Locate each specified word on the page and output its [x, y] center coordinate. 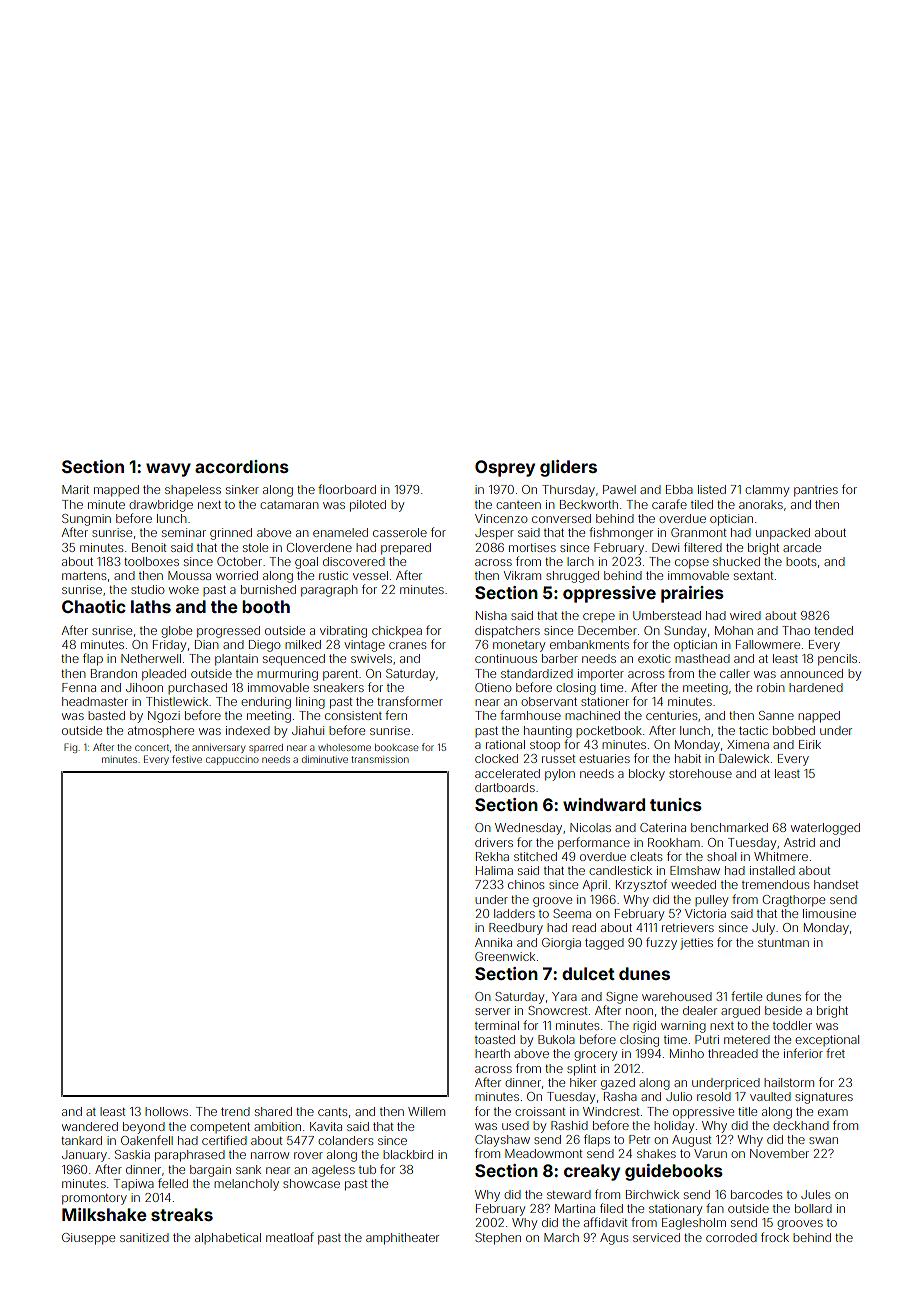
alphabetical [228, 1238]
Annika [493, 942]
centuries [671, 715]
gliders [568, 468]
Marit [75, 489]
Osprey [505, 468]
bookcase [396, 747]
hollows [166, 1111]
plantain [236, 660]
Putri [707, 1039]
